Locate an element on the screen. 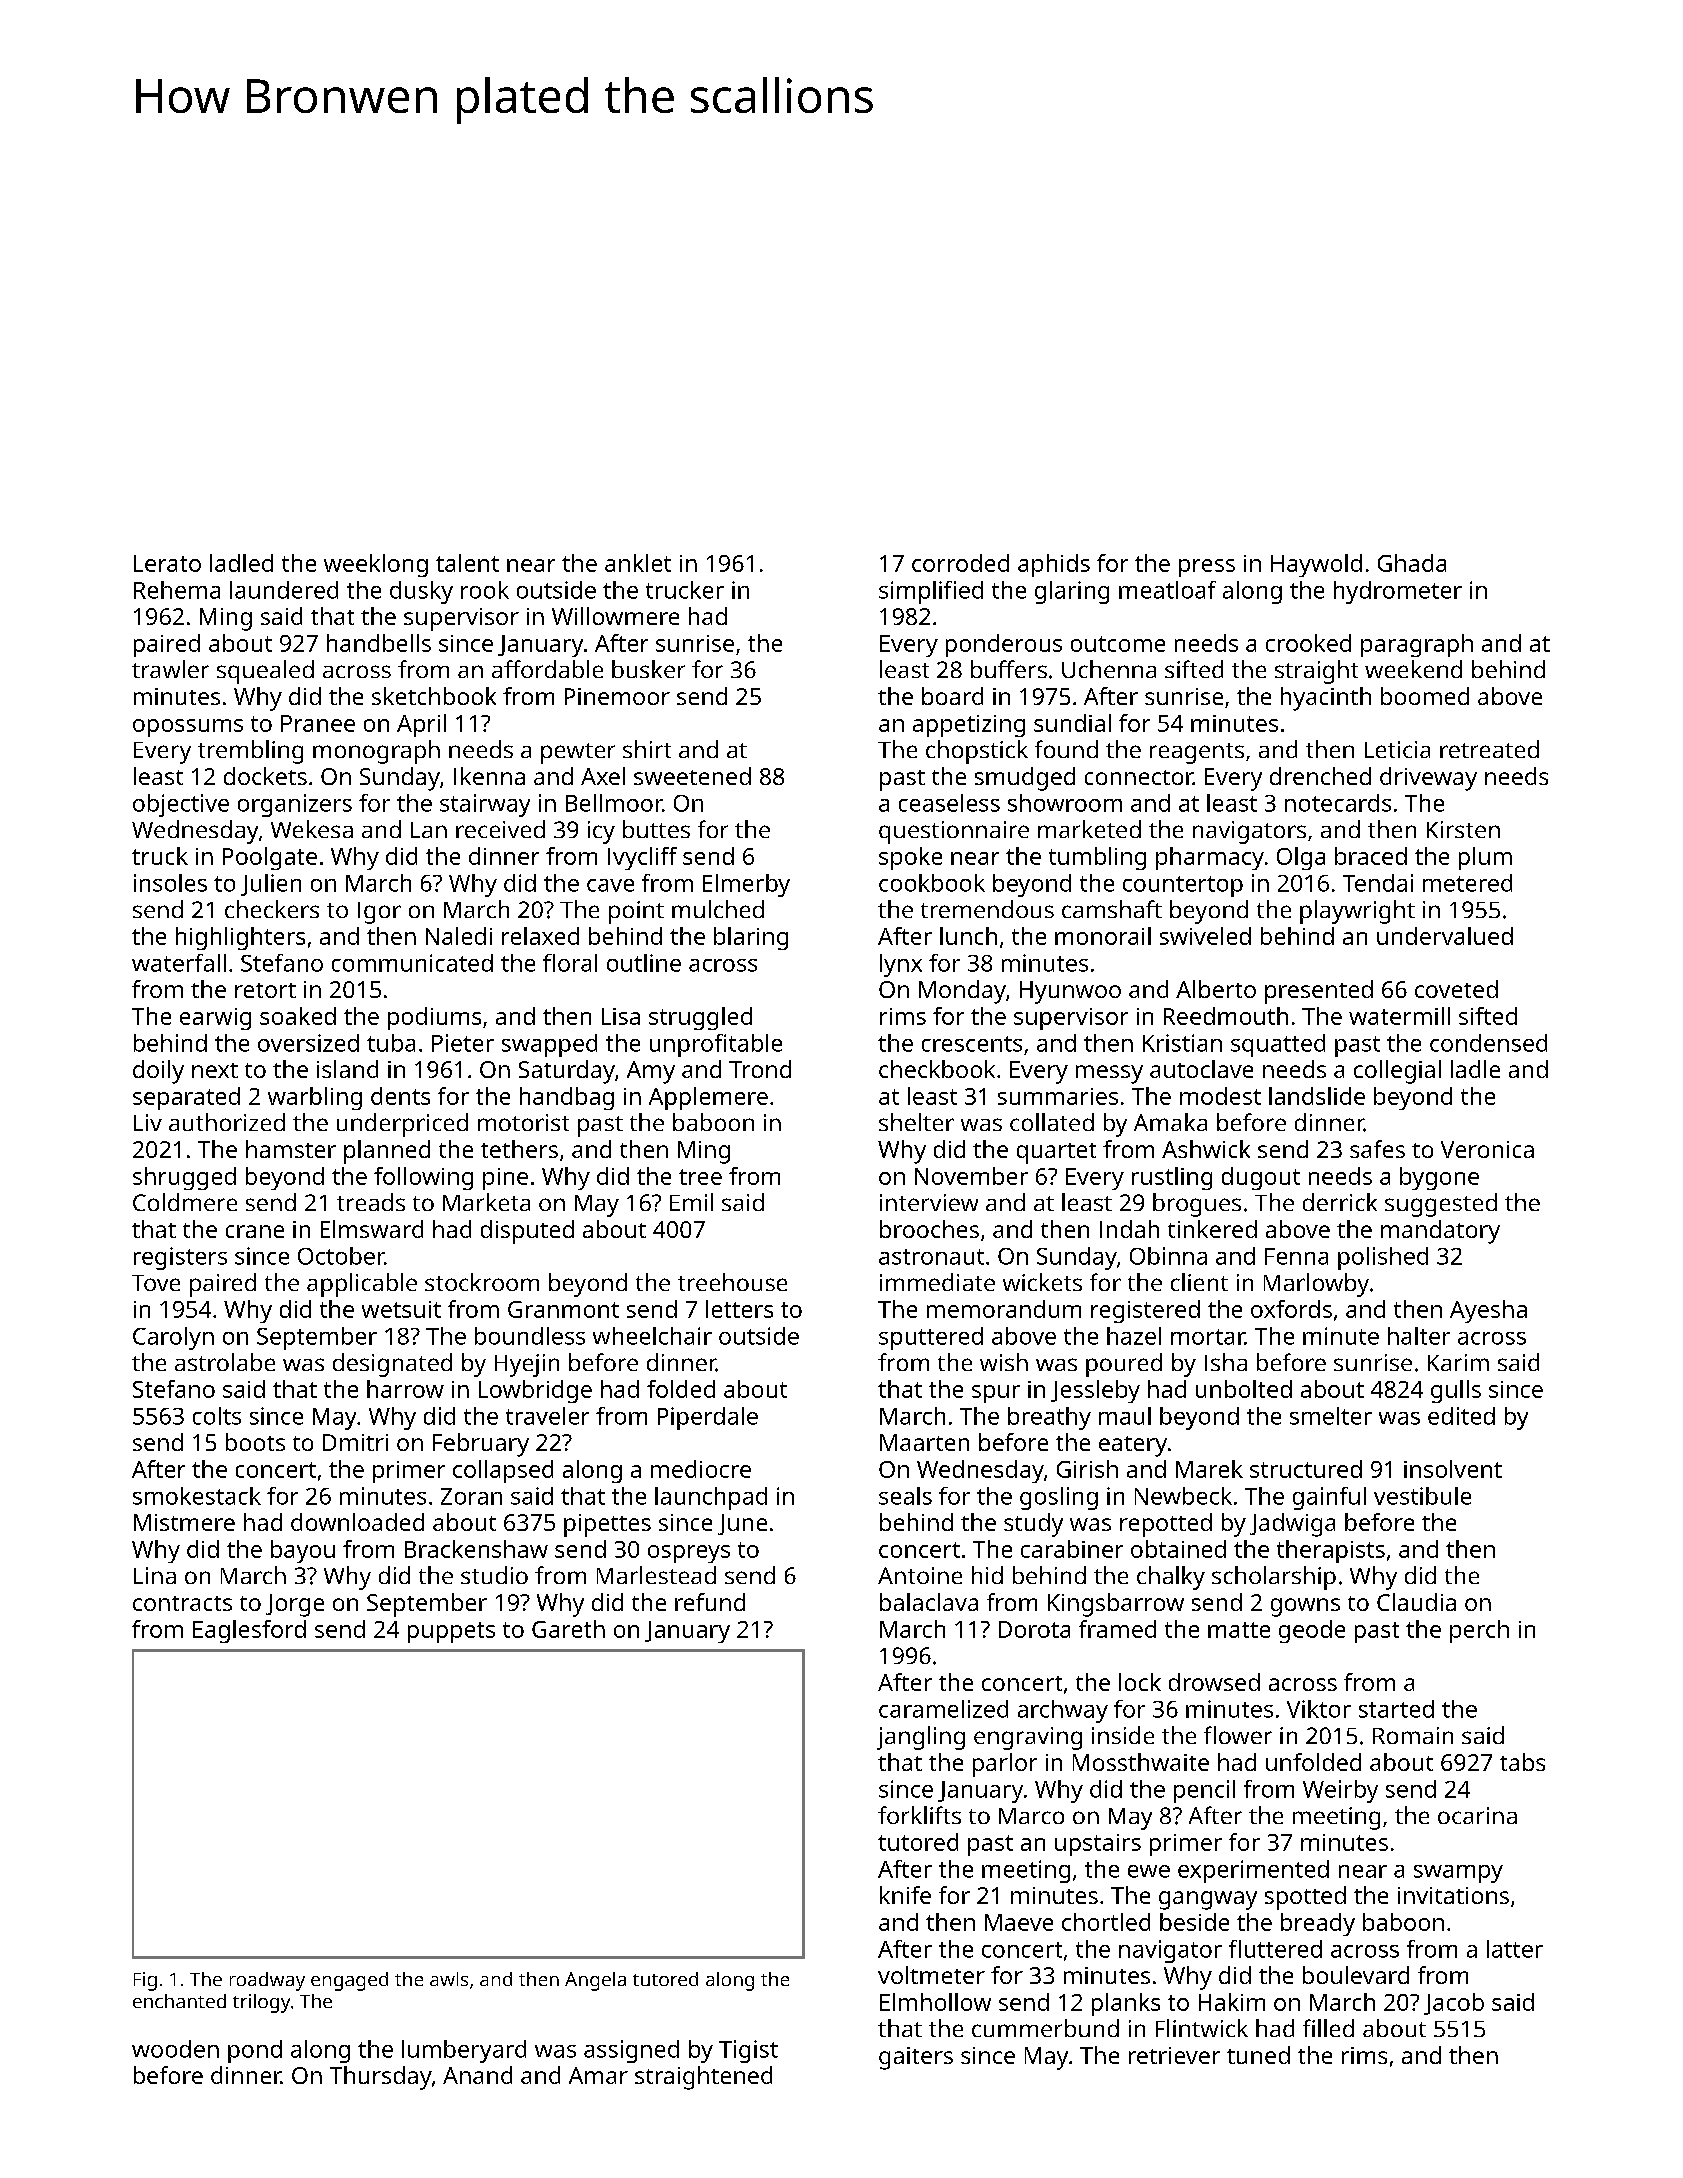 The image size is (1683, 2178). launchpad is located at coordinates (711, 1498).
